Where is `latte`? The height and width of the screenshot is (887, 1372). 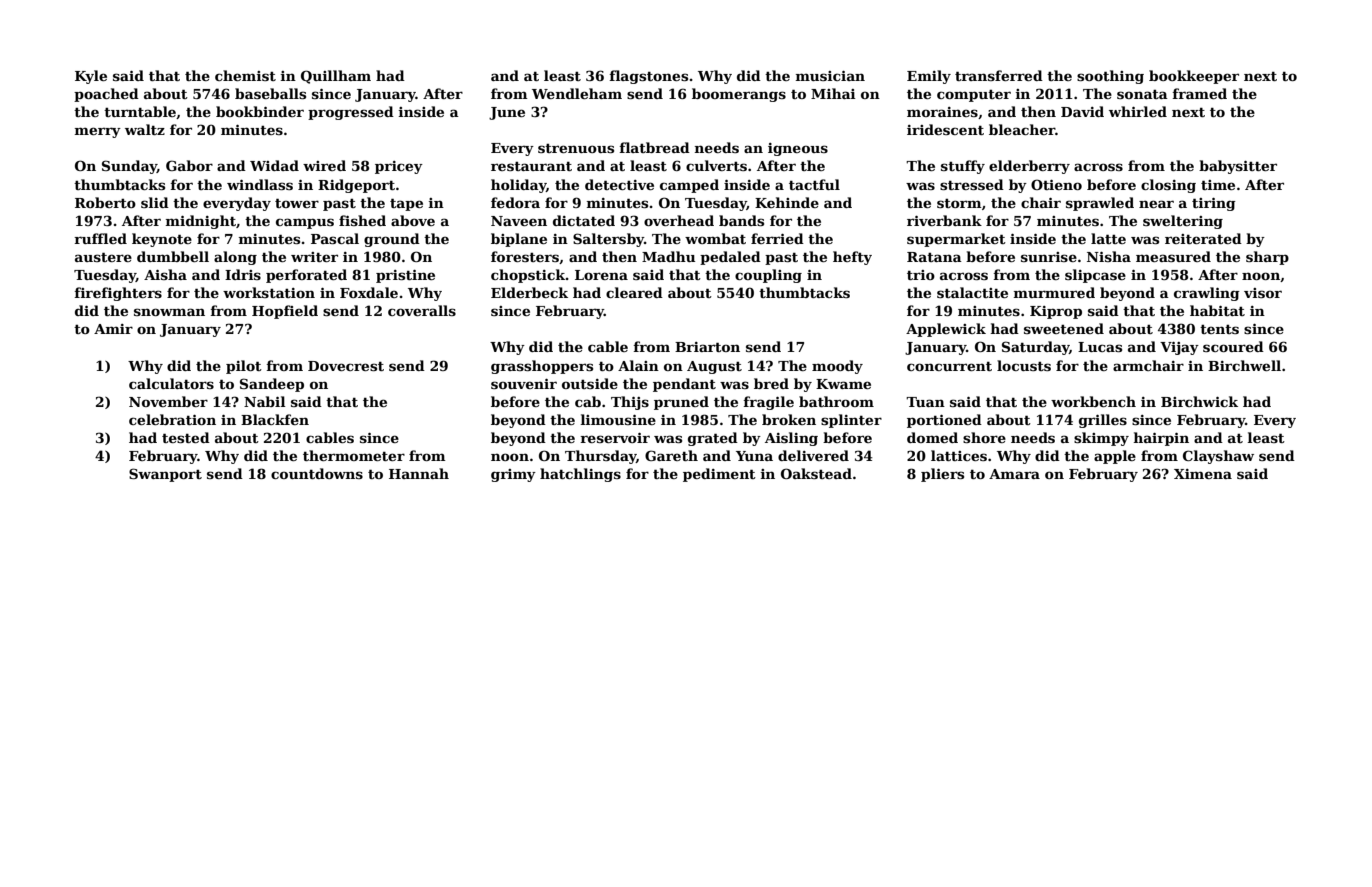 latte is located at coordinates (1108, 238).
